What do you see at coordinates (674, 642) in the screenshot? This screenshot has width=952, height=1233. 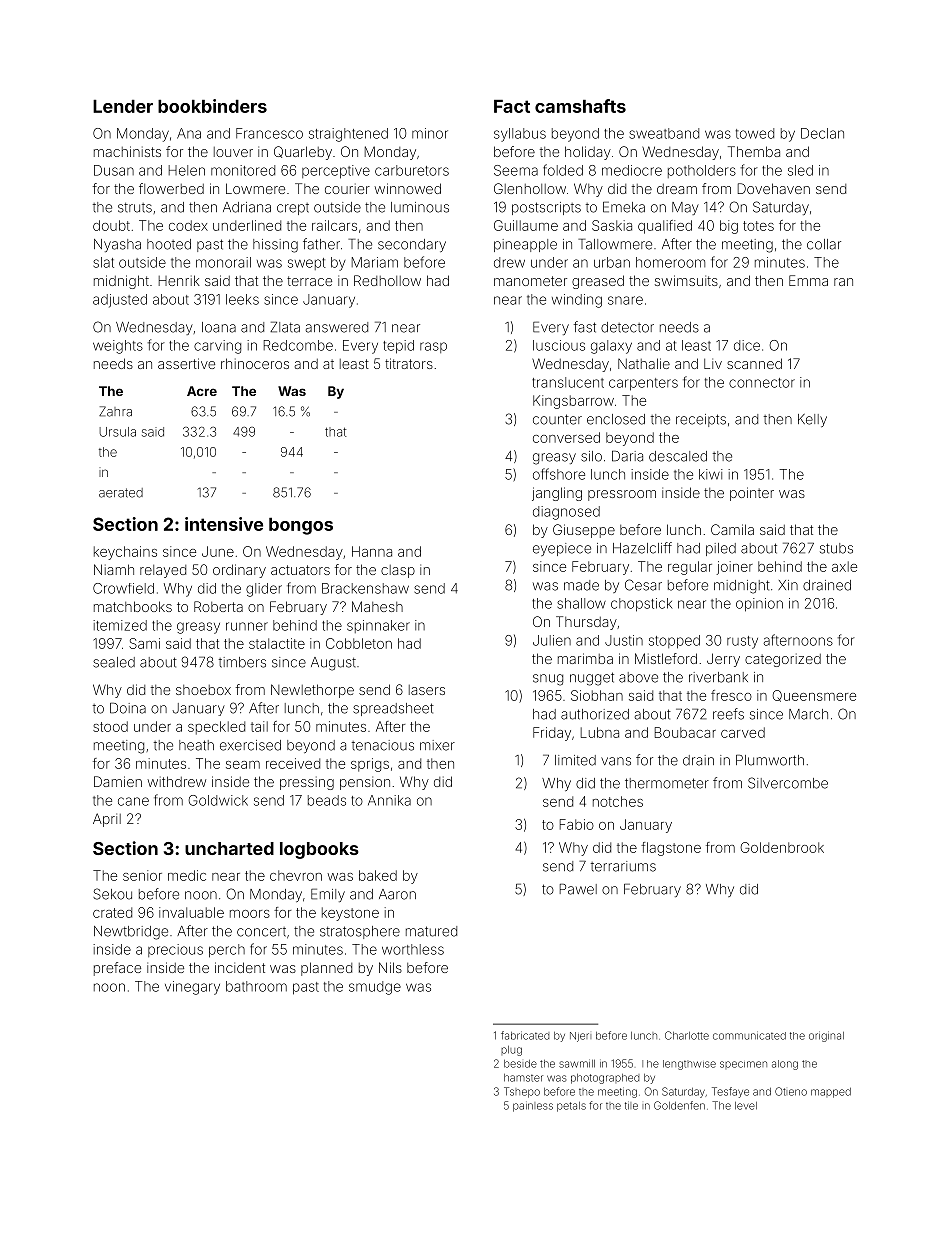 I see `stopped` at bounding box center [674, 642].
